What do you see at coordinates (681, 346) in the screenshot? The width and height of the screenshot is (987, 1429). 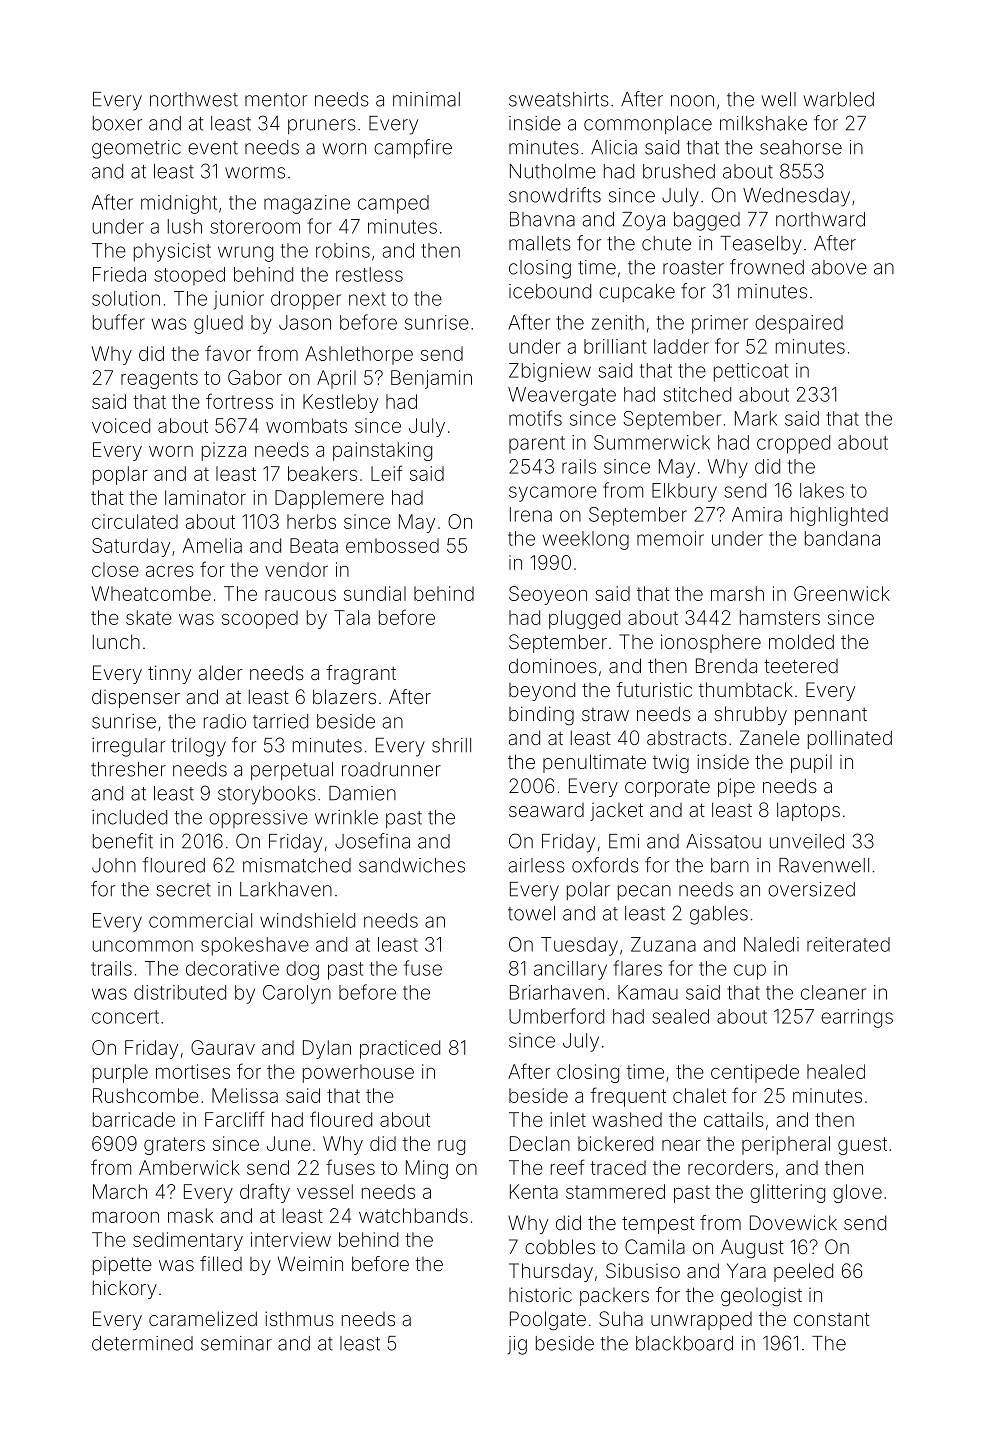 I see `ladder` at bounding box center [681, 346].
